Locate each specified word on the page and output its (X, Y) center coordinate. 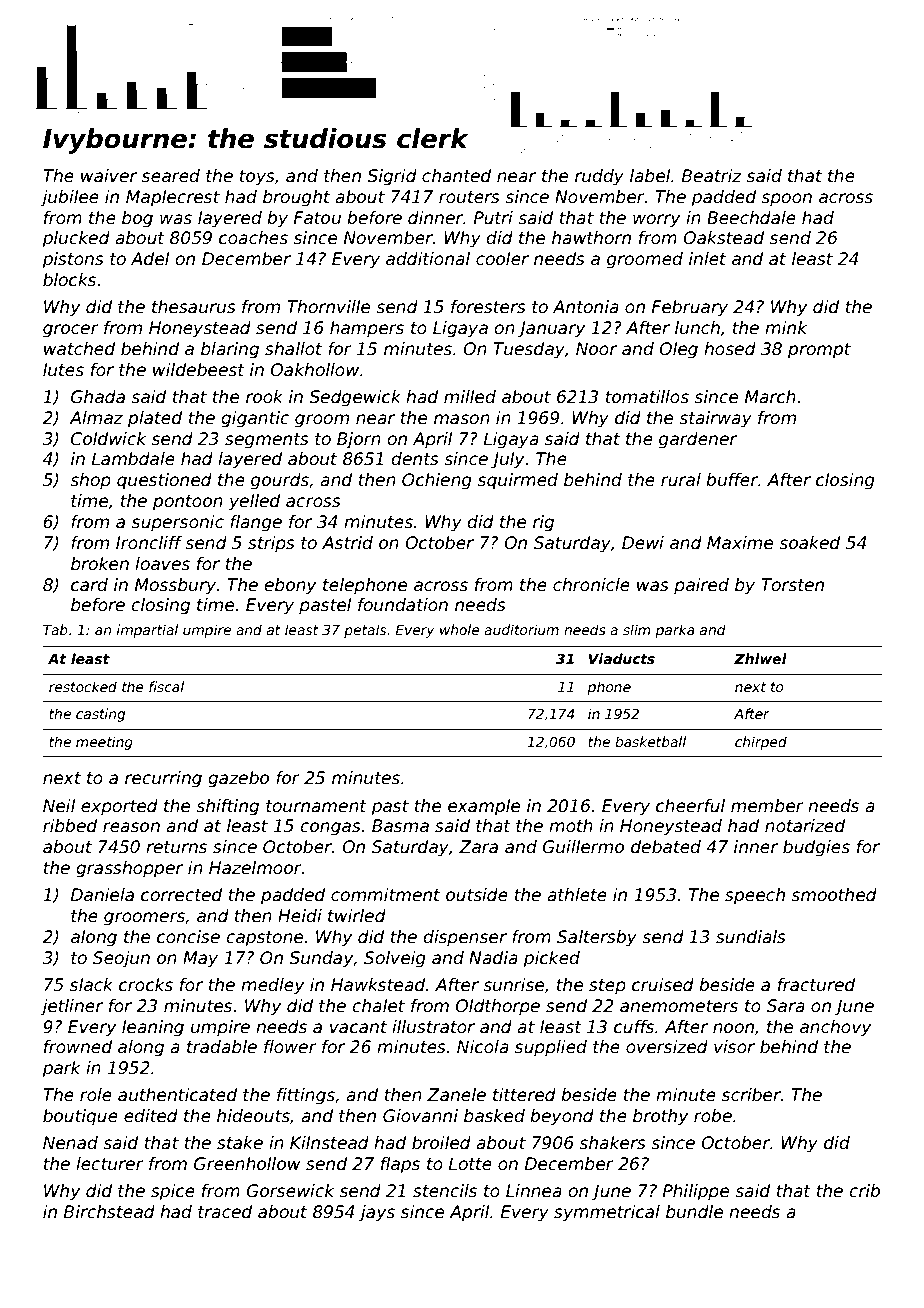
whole (460, 629)
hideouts (253, 1116)
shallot (293, 349)
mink (786, 327)
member (767, 806)
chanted (456, 176)
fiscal (166, 686)
